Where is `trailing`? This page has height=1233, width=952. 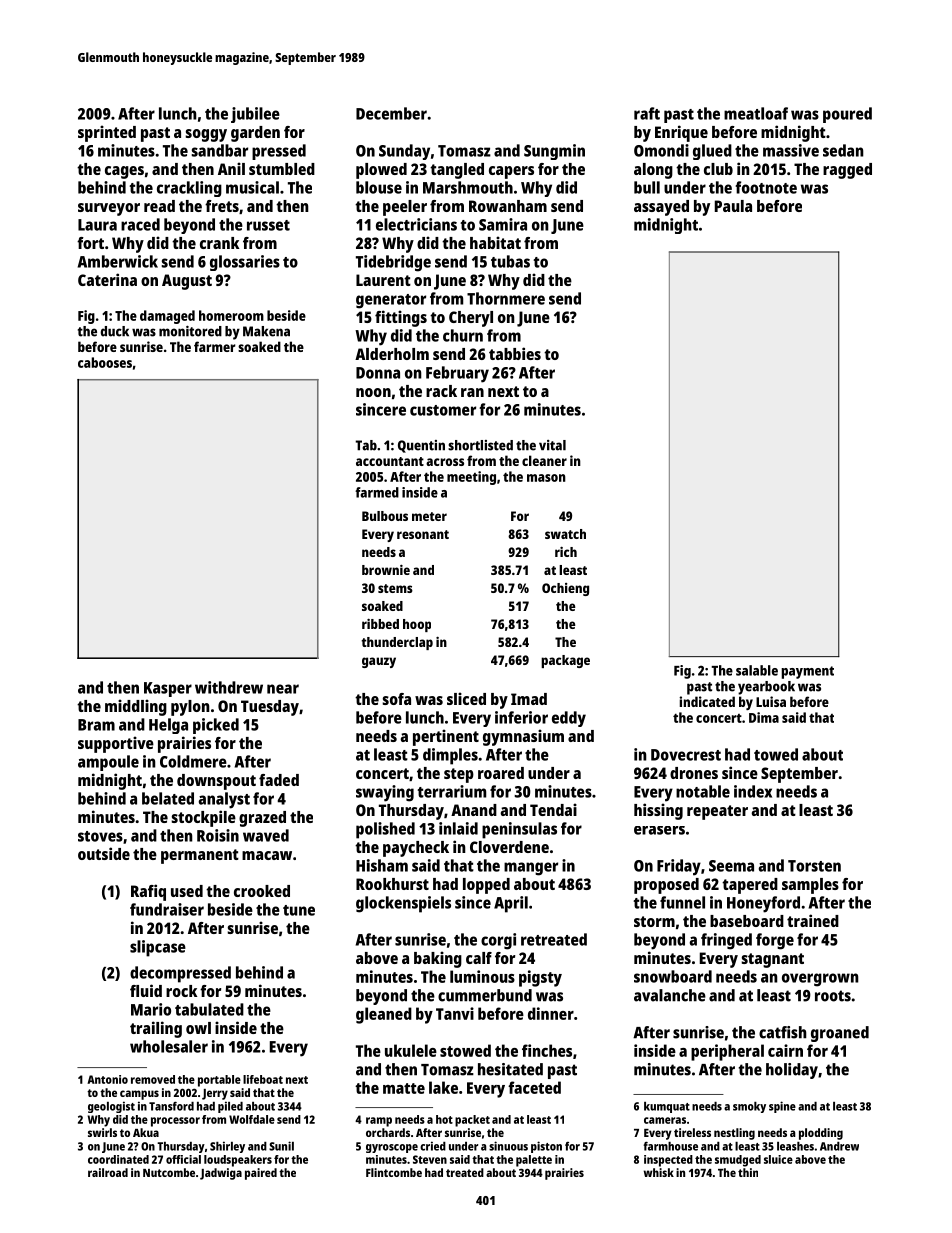 trailing is located at coordinates (156, 1029).
